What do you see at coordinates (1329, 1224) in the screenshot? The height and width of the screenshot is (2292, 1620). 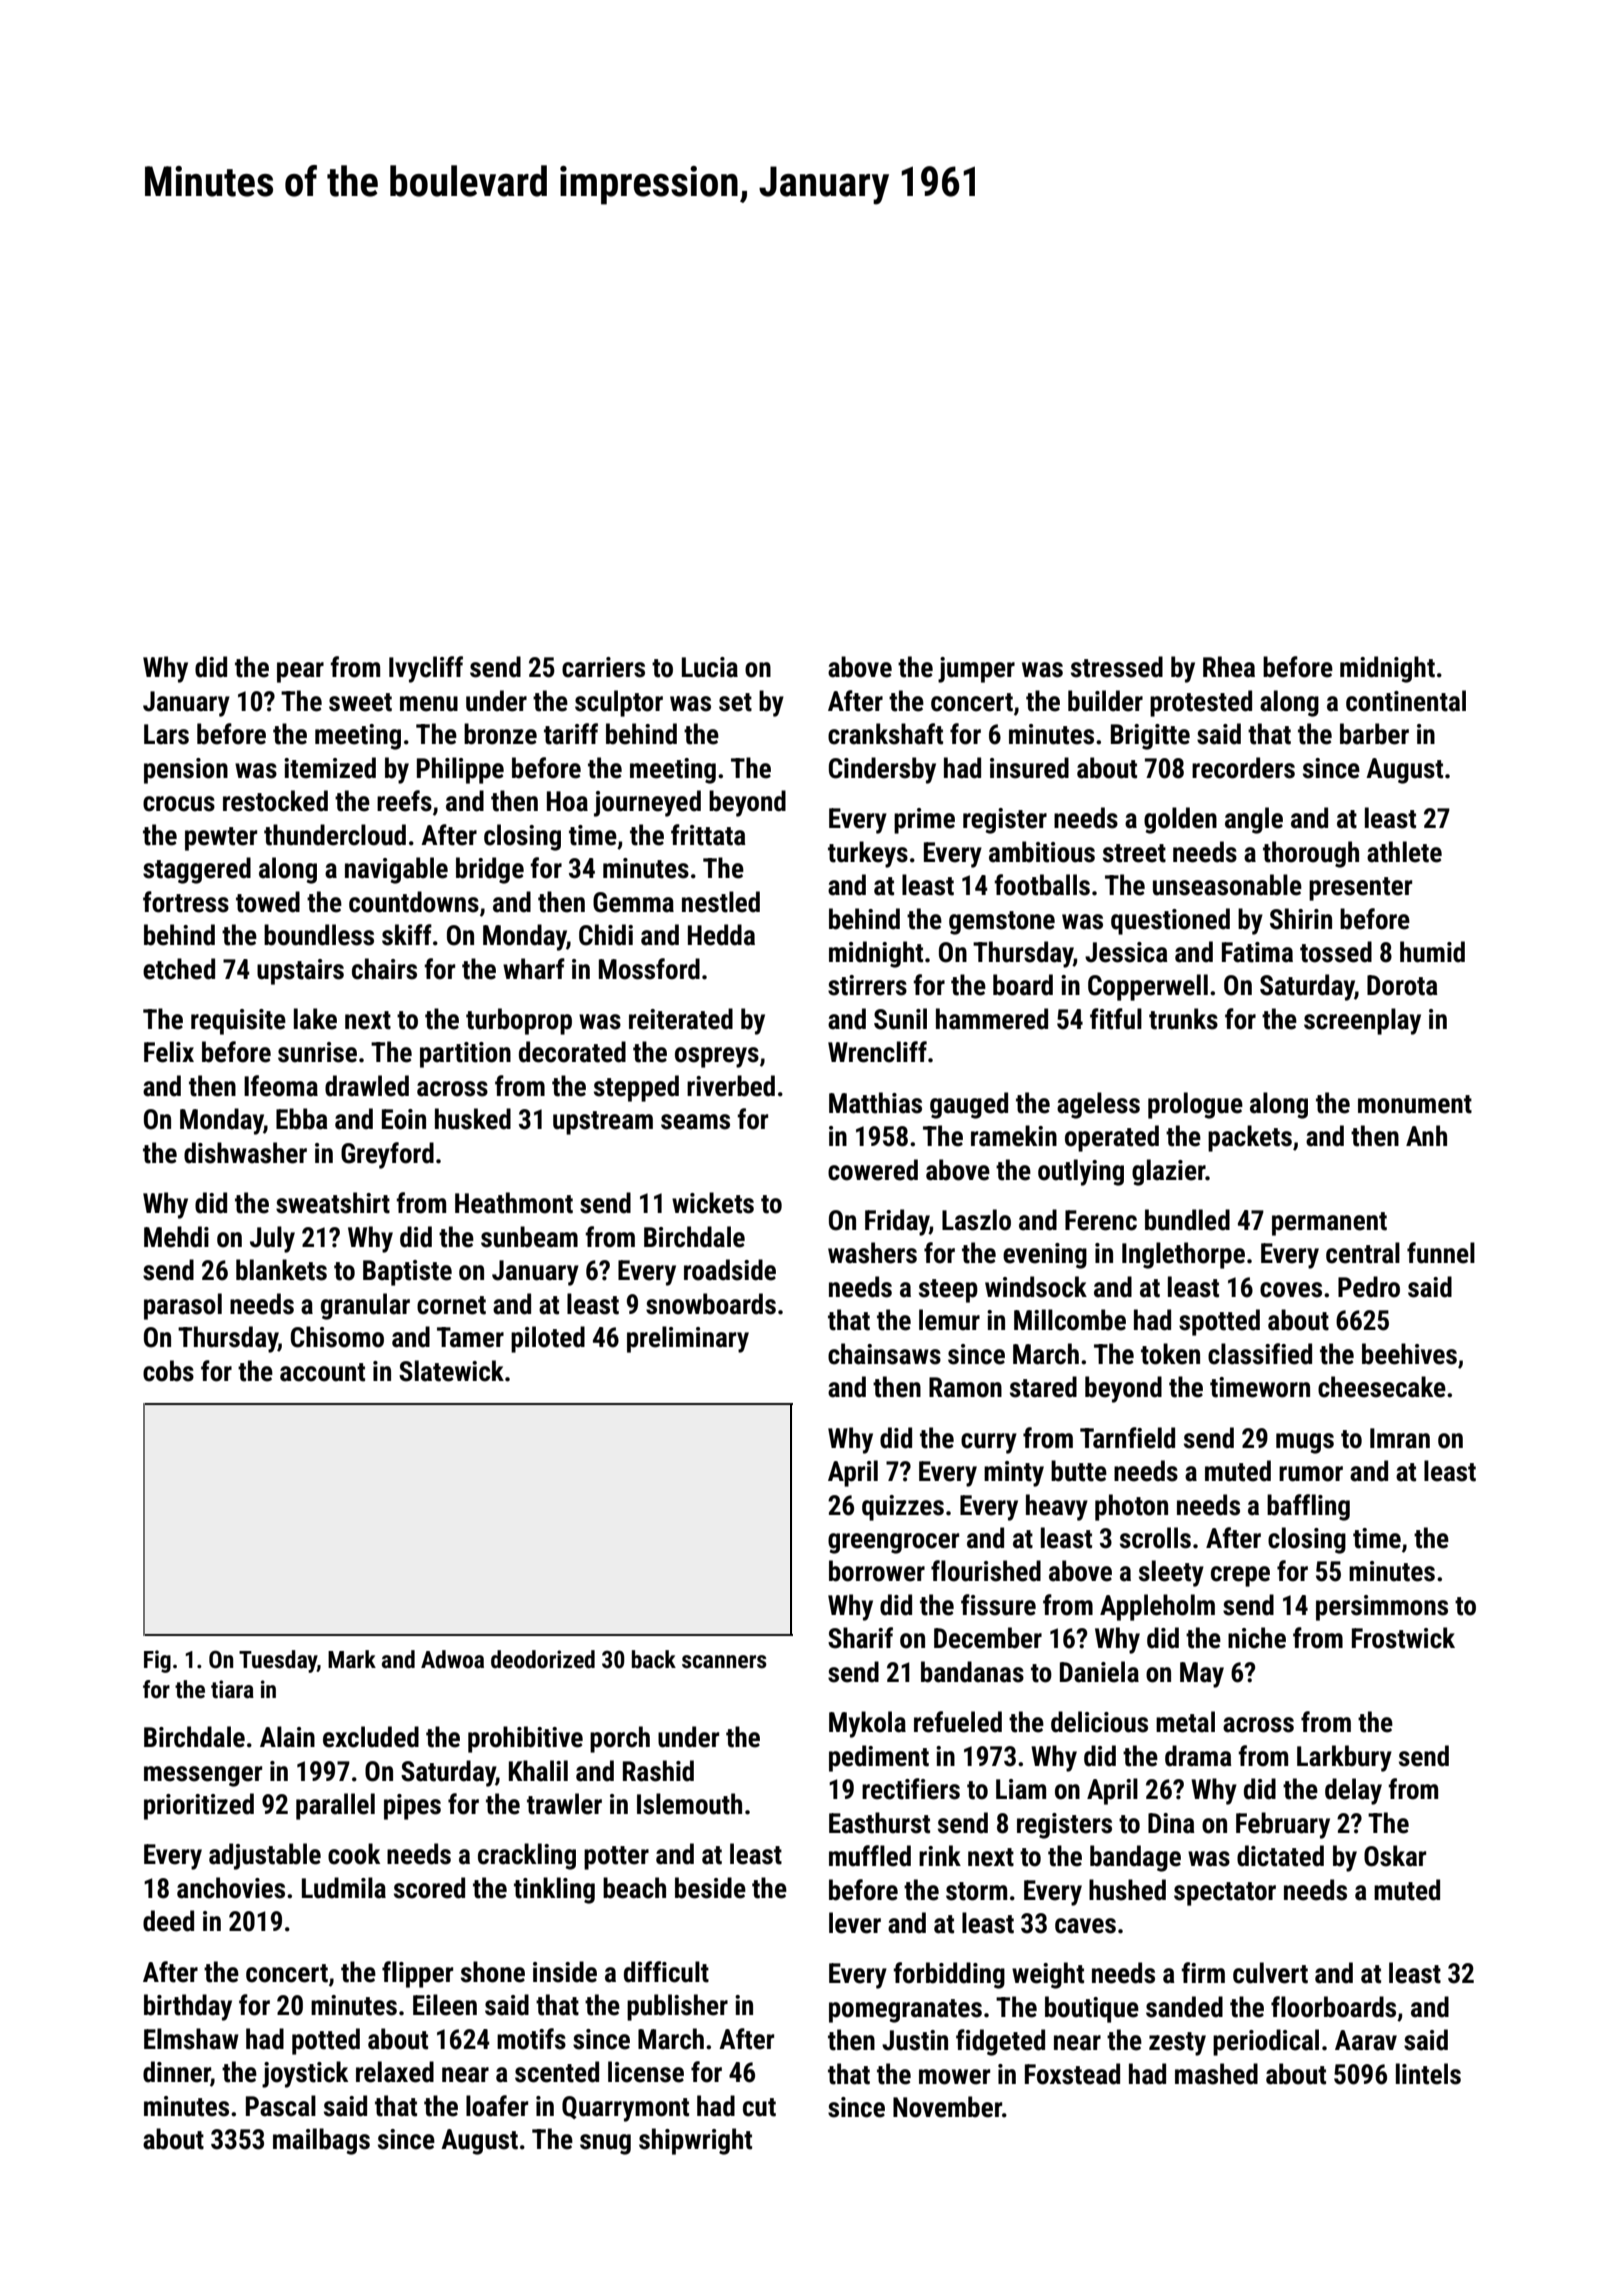 I see `permanent` at bounding box center [1329, 1224].
